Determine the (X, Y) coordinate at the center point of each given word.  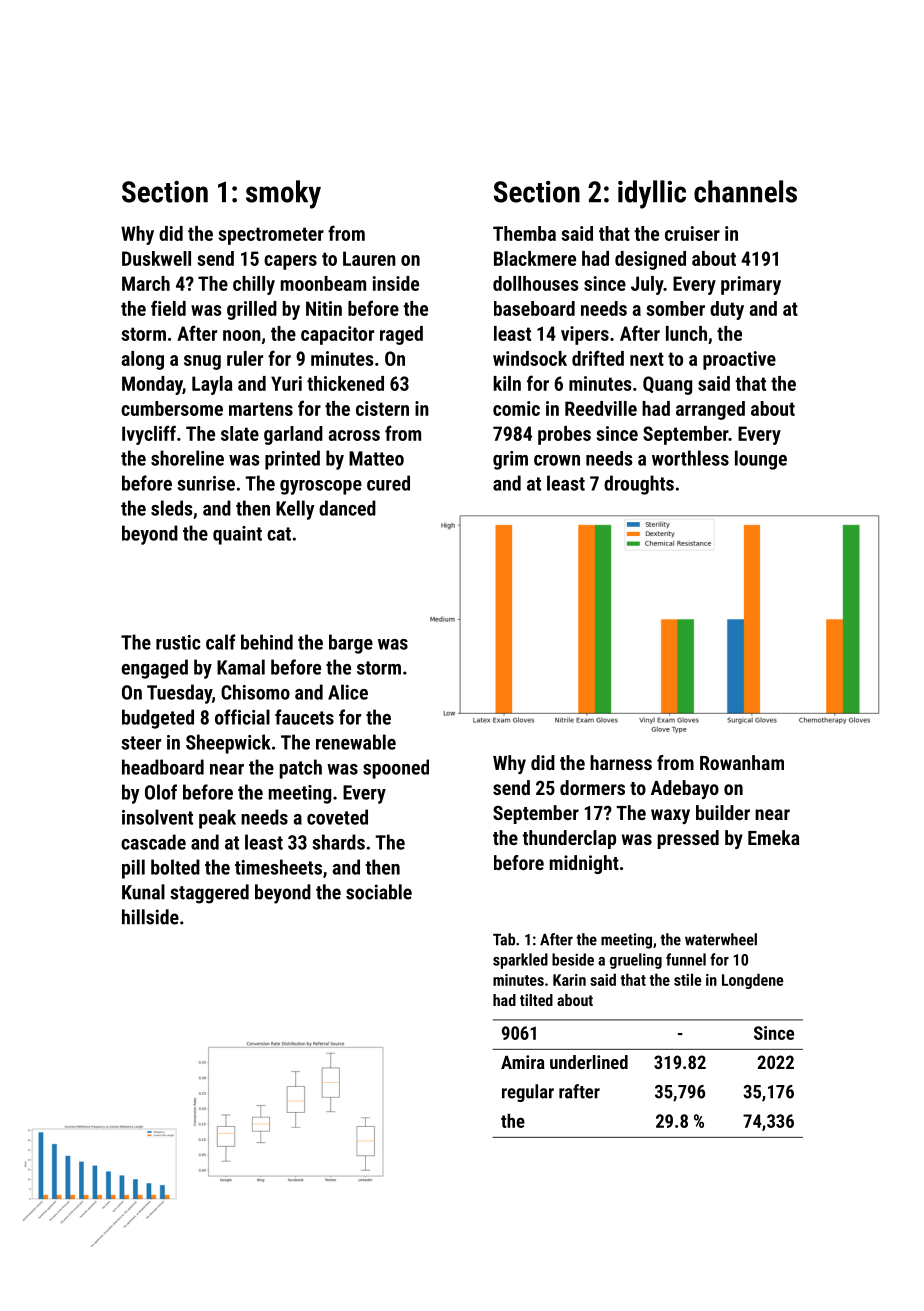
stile (687, 979)
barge (351, 644)
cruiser (692, 233)
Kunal (143, 892)
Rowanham (742, 762)
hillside (150, 917)
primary (751, 285)
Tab (504, 939)
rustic (178, 642)
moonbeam (323, 283)
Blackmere (535, 258)
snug (202, 362)
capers (290, 262)
